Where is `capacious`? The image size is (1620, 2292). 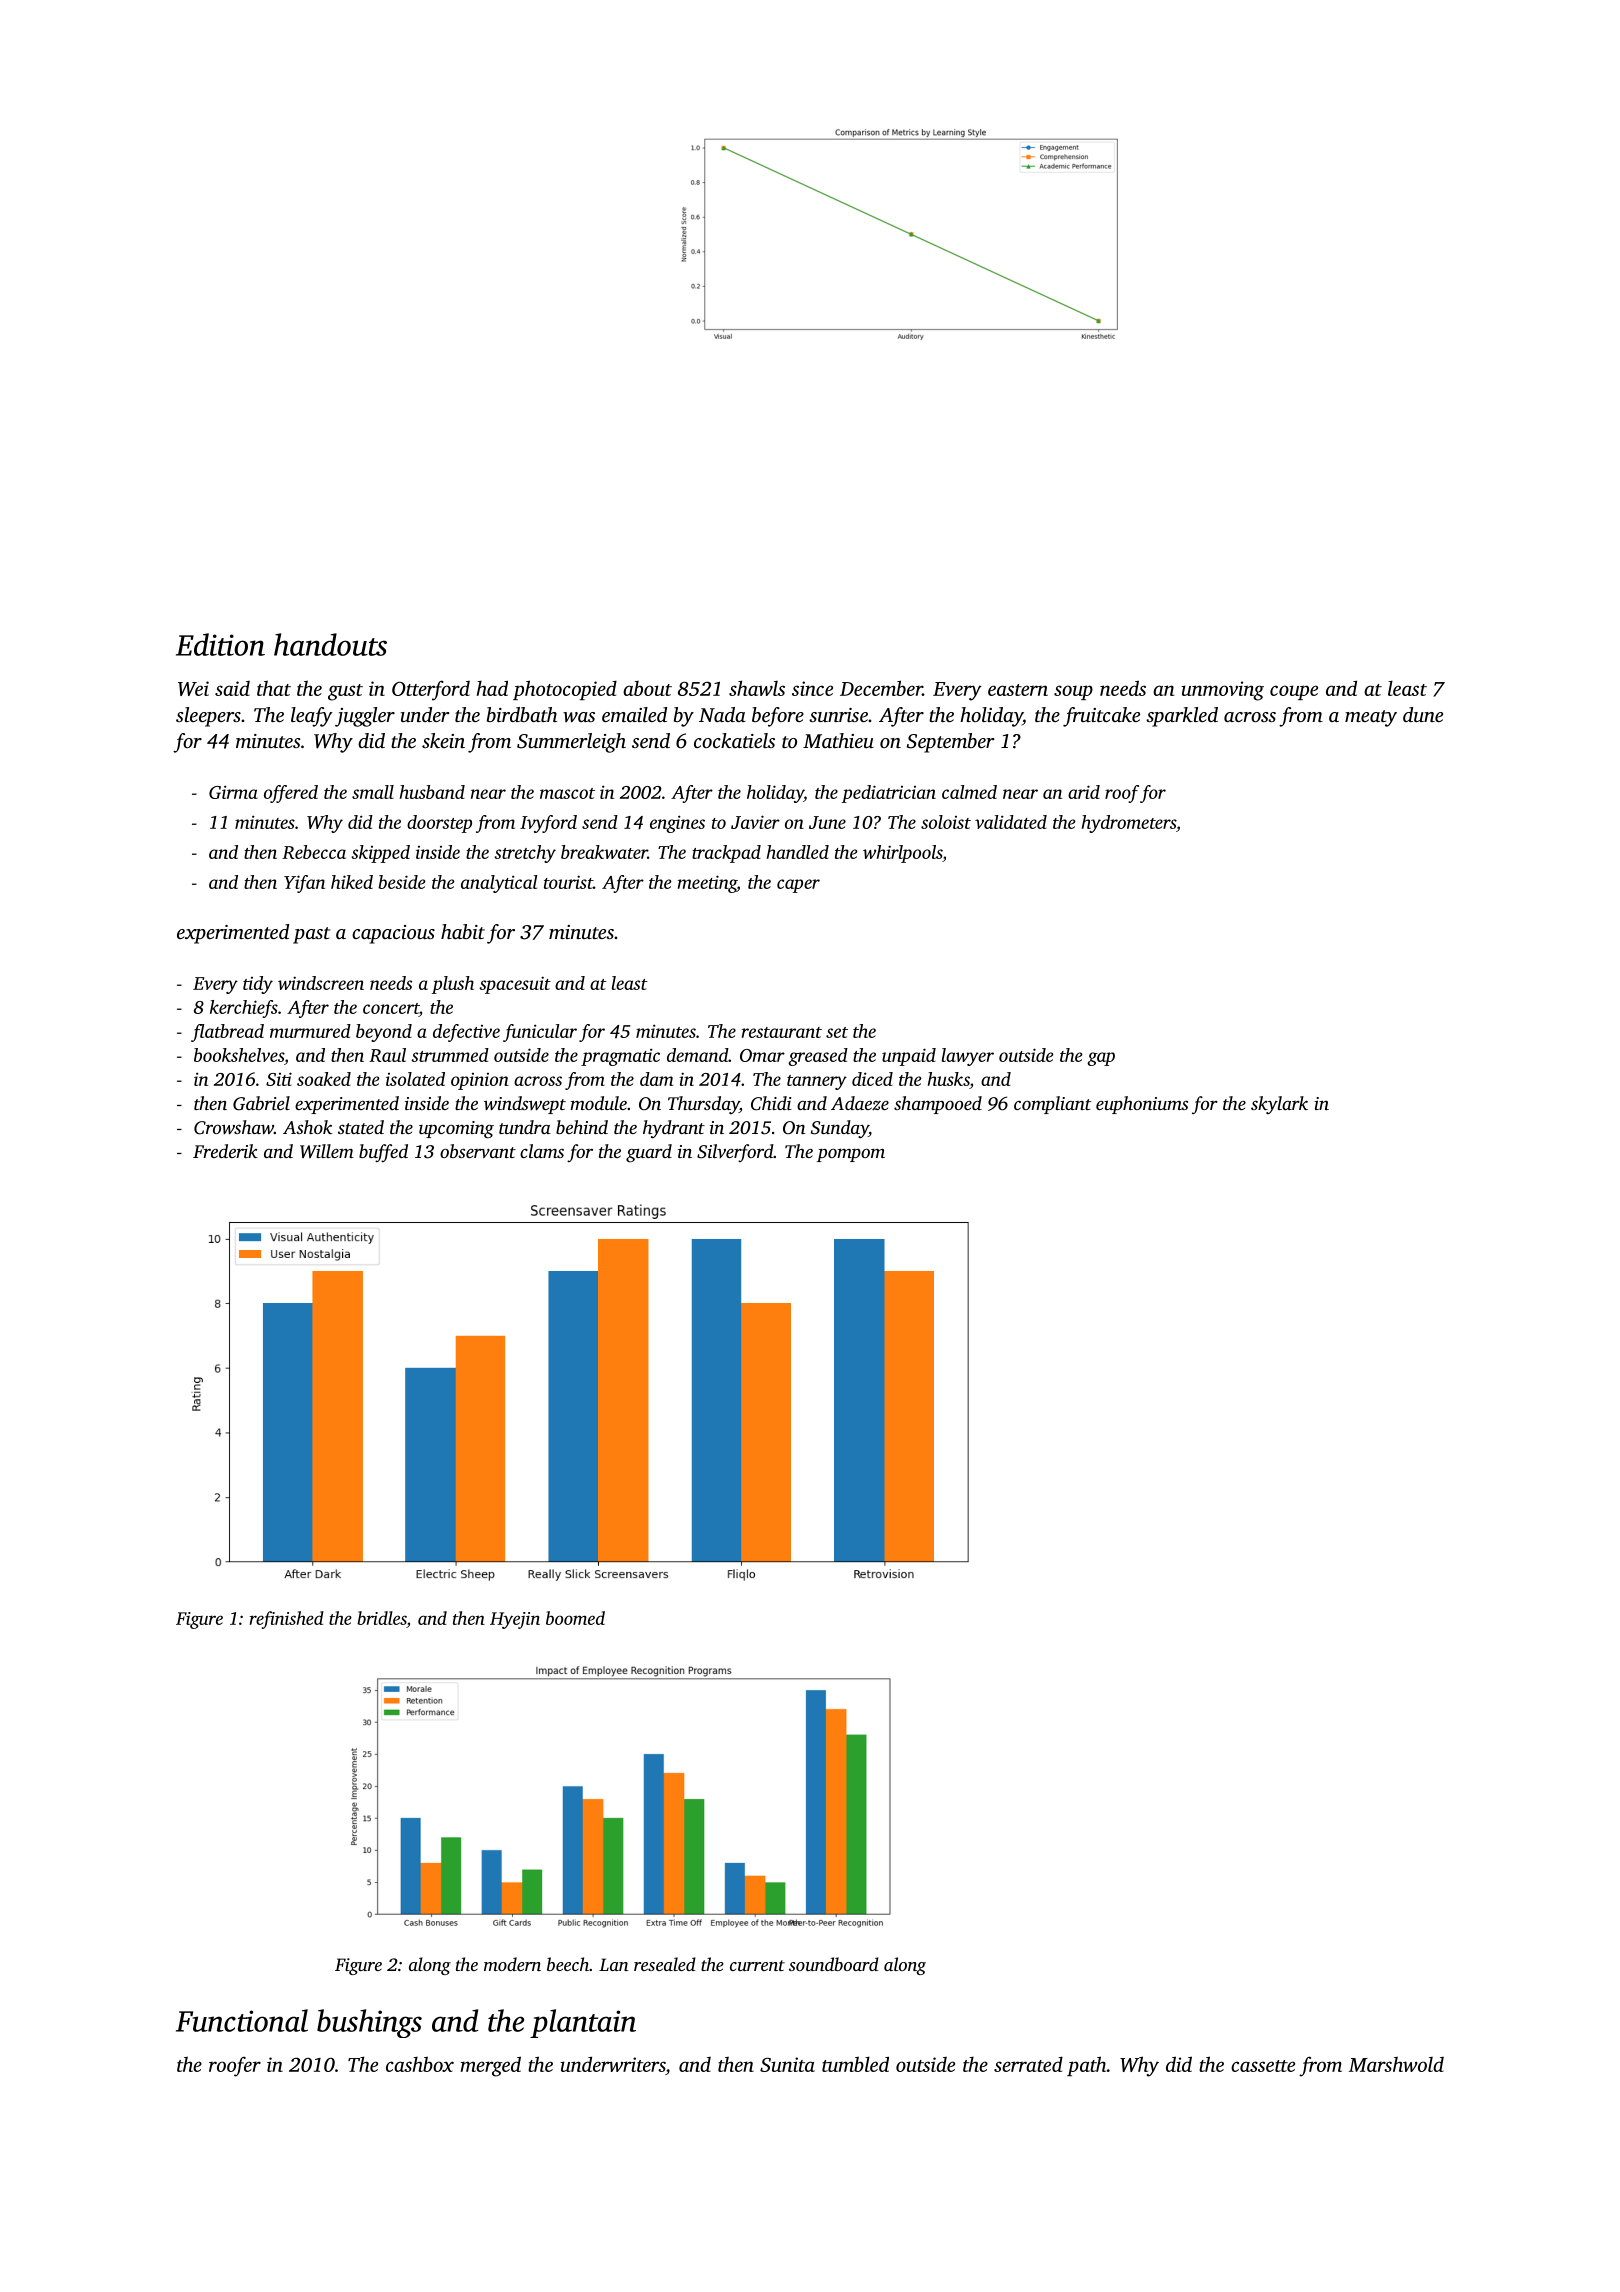
capacious is located at coordinates (393, 934).
